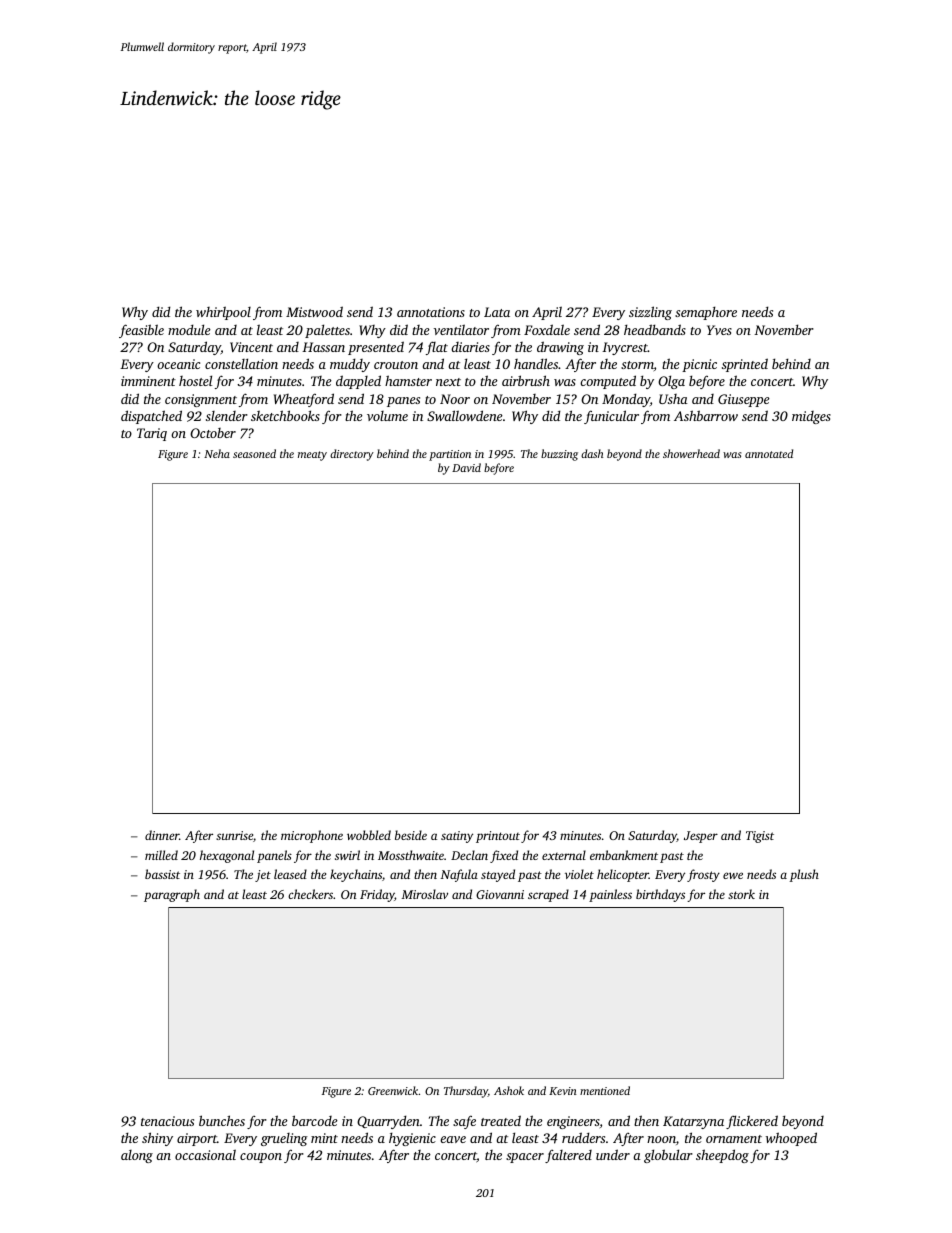 Image resolution: width=952 pixels, height=1233 pixels. Describe the element at coordinates (701, 837) in the screenshot. I see `Jesper` at that location.
